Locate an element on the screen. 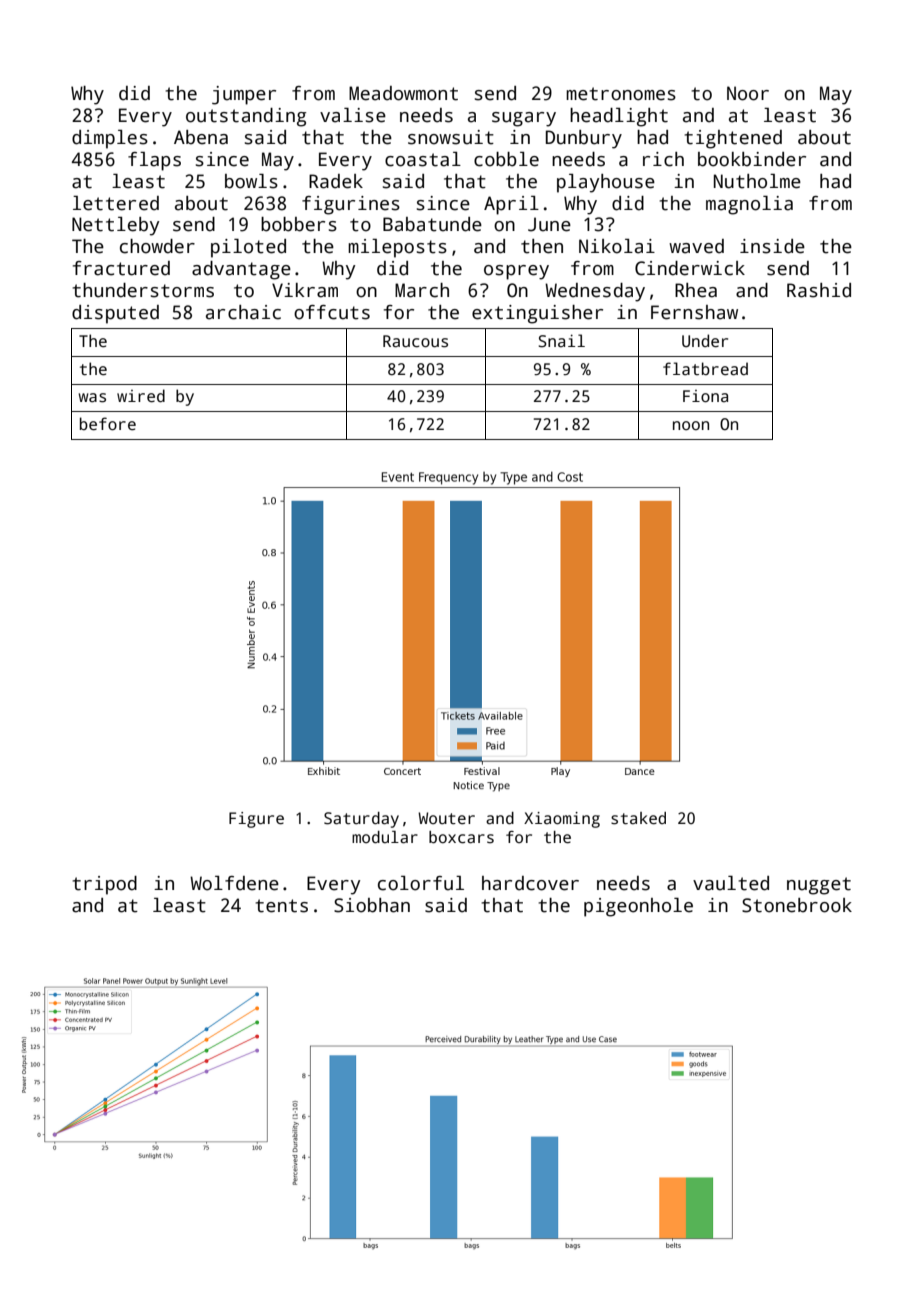 Image resolution: width=924 pixels, height=1314 pixels. Snail is located at coordinates (562, 341).
